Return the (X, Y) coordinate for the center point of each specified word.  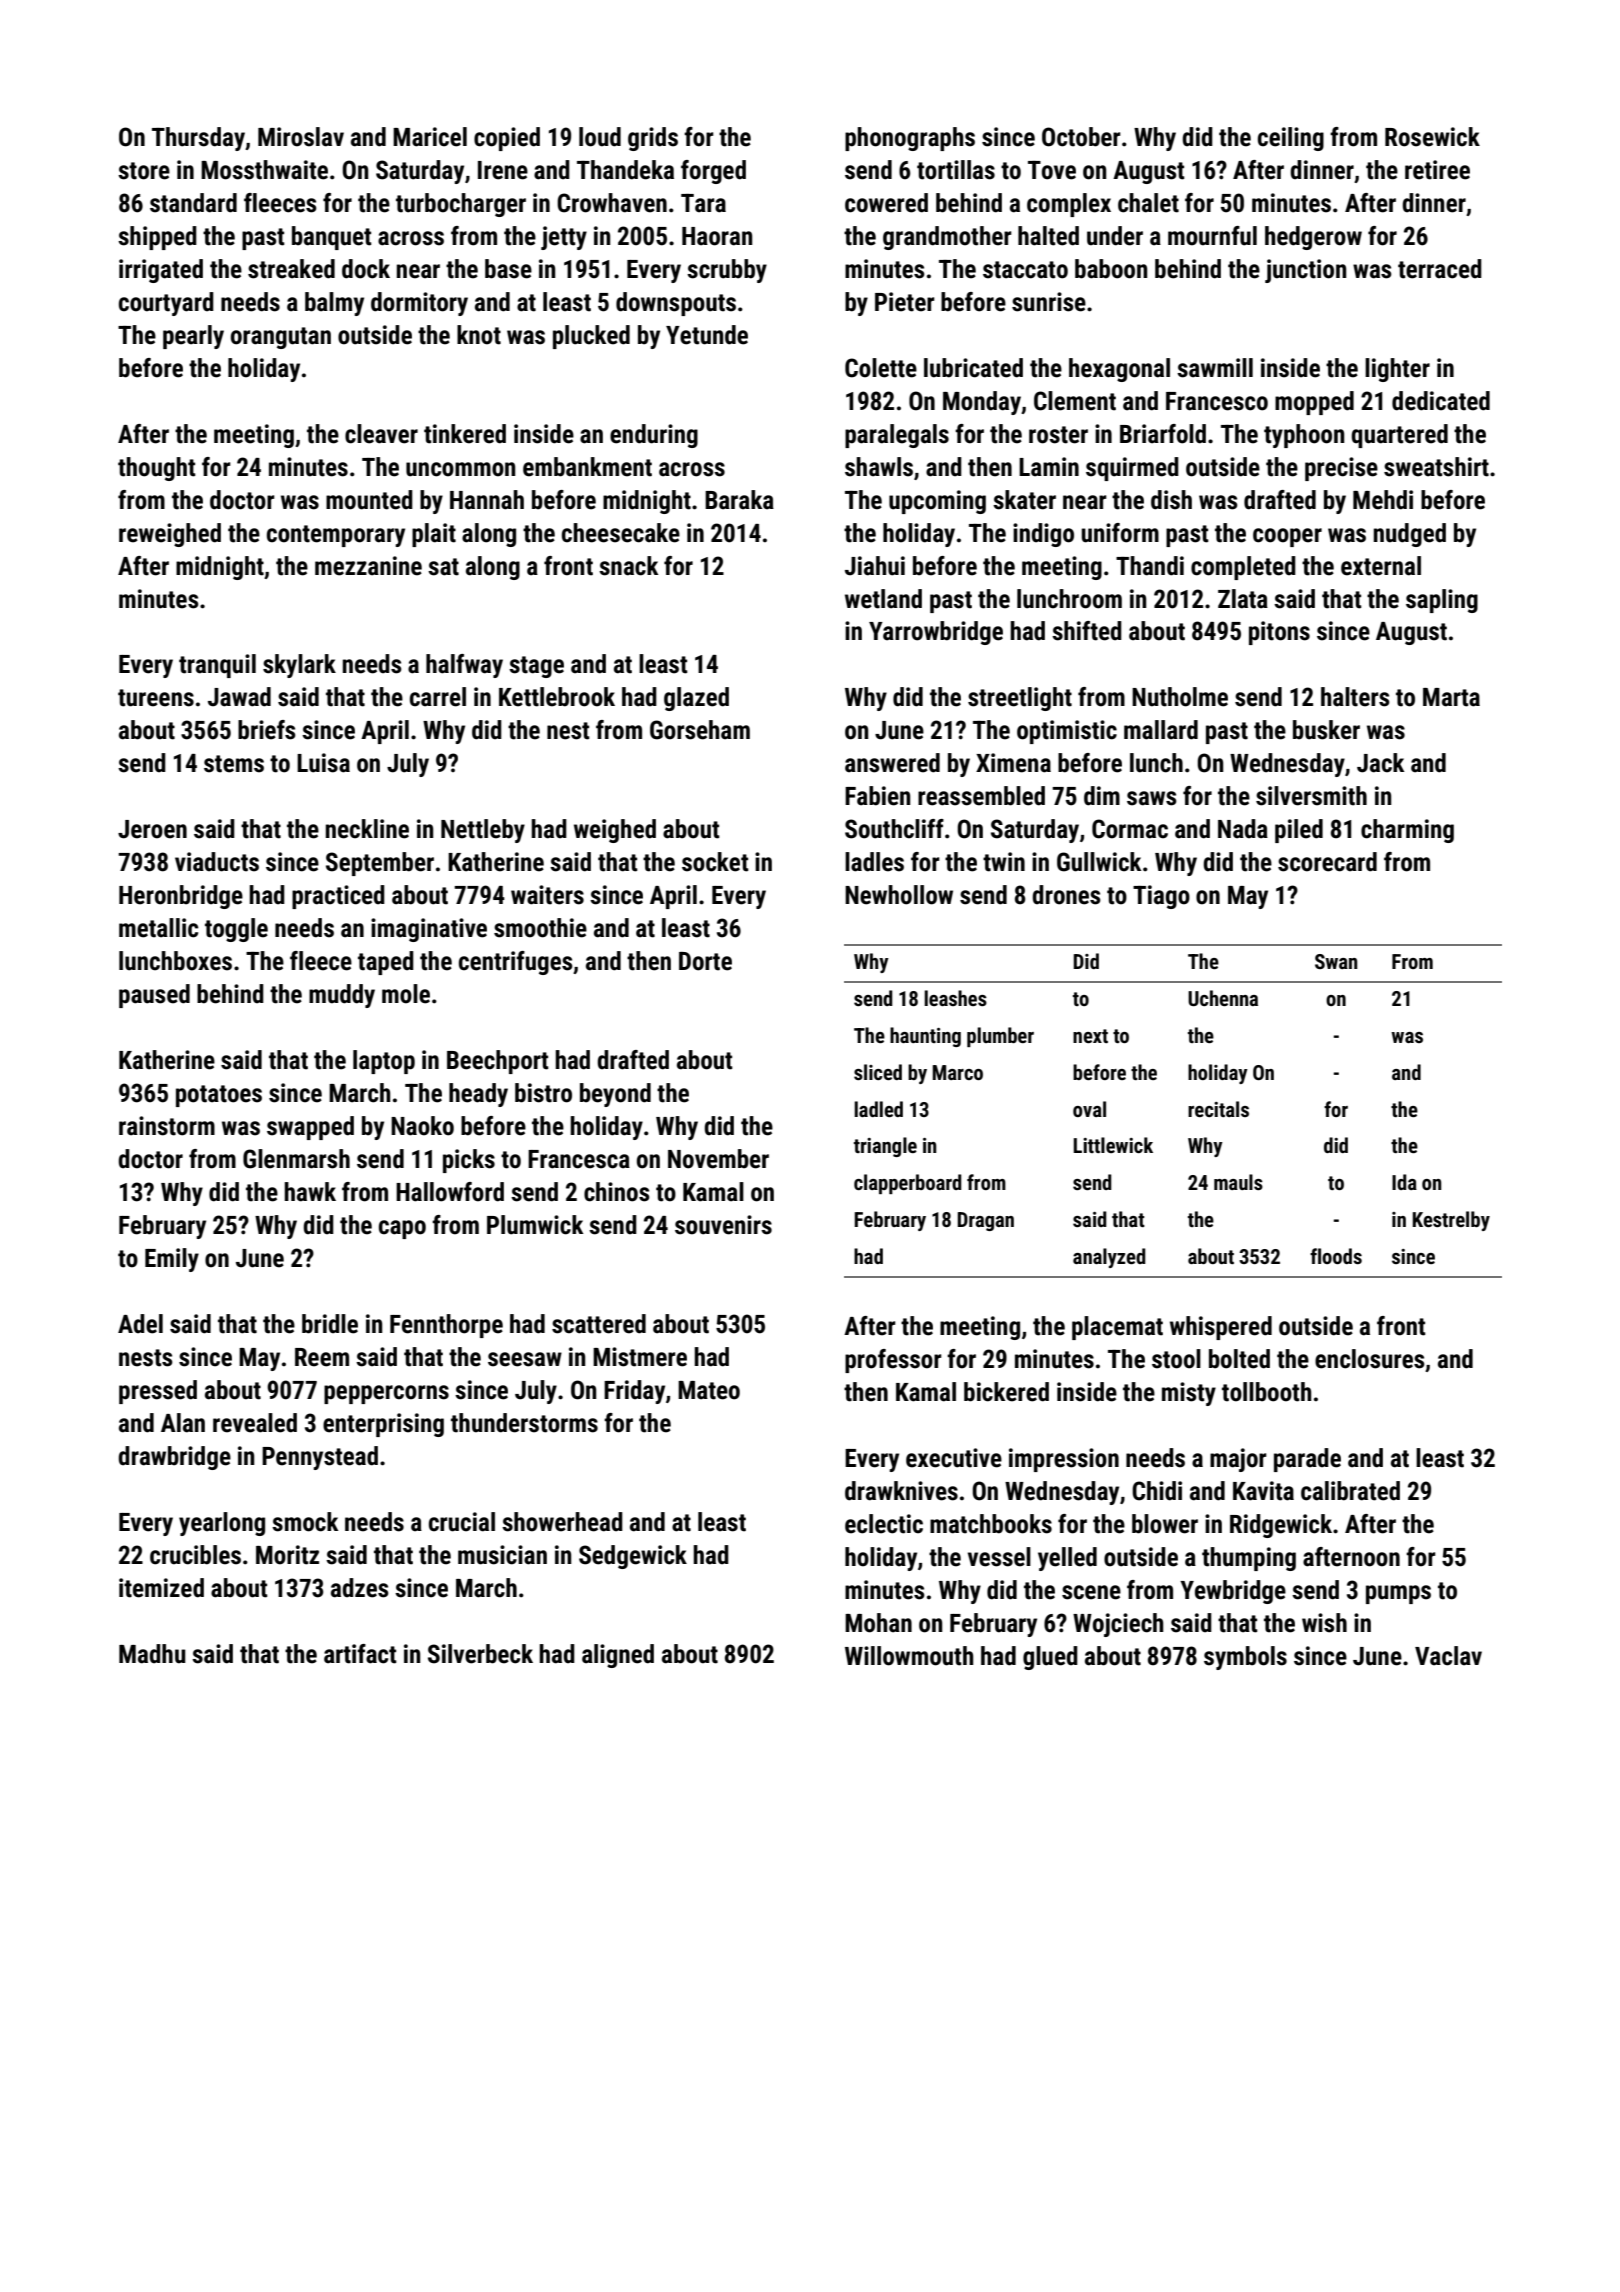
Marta (1451, 697)
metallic (159, 928)
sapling (1442, 601)
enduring (654, 436)
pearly (193, 337)
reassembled (981, 796)
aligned (618, 1656)
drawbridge (174, 1458)
